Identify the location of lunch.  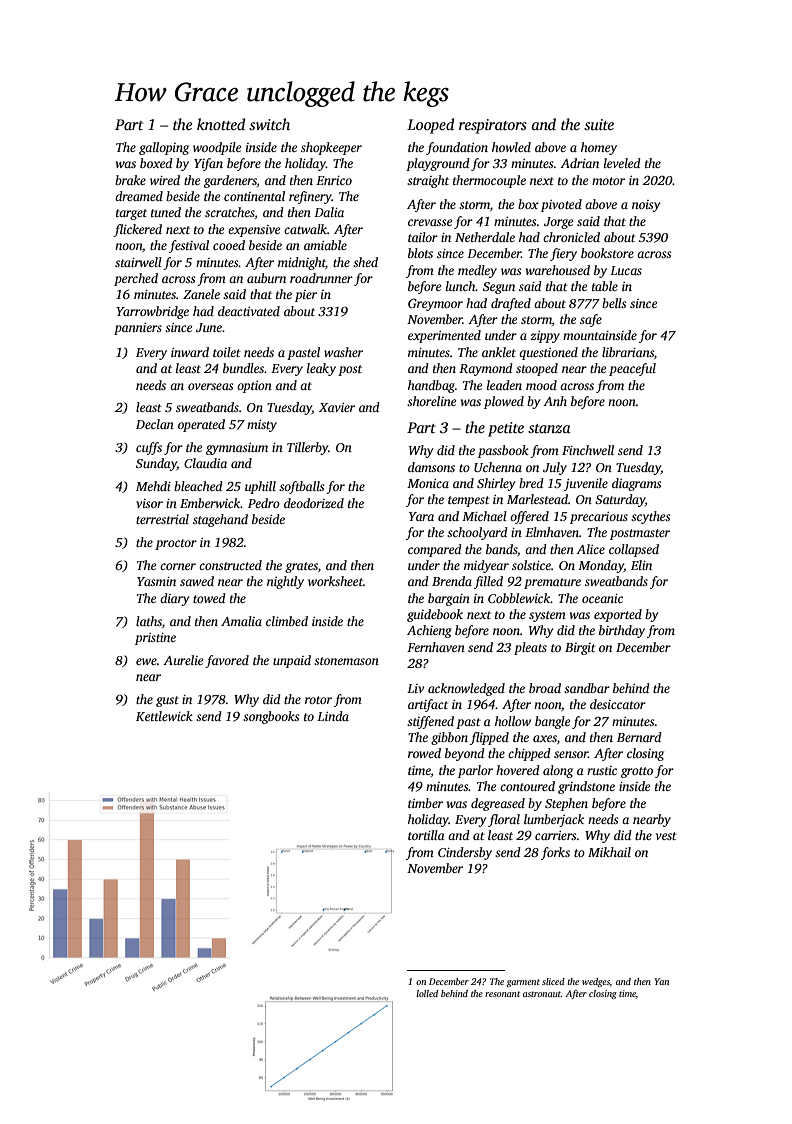
(461, 286).
